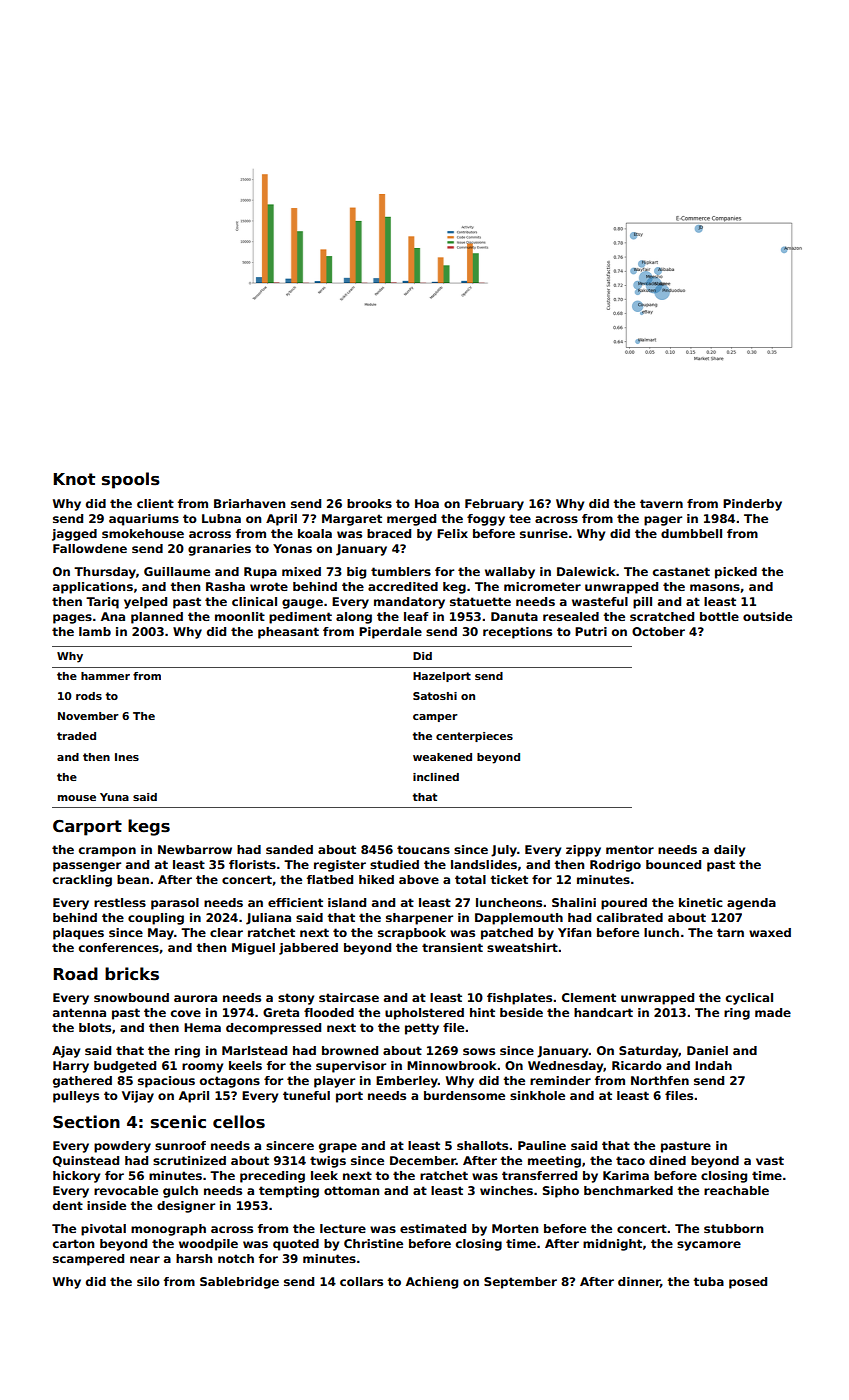 Image resolution: width=849 pixels, height=1400 pixels. What do you see at coordinates (713, 1065) in the screenshot?
I see `Indah` at bounding box center [713, 1065].
